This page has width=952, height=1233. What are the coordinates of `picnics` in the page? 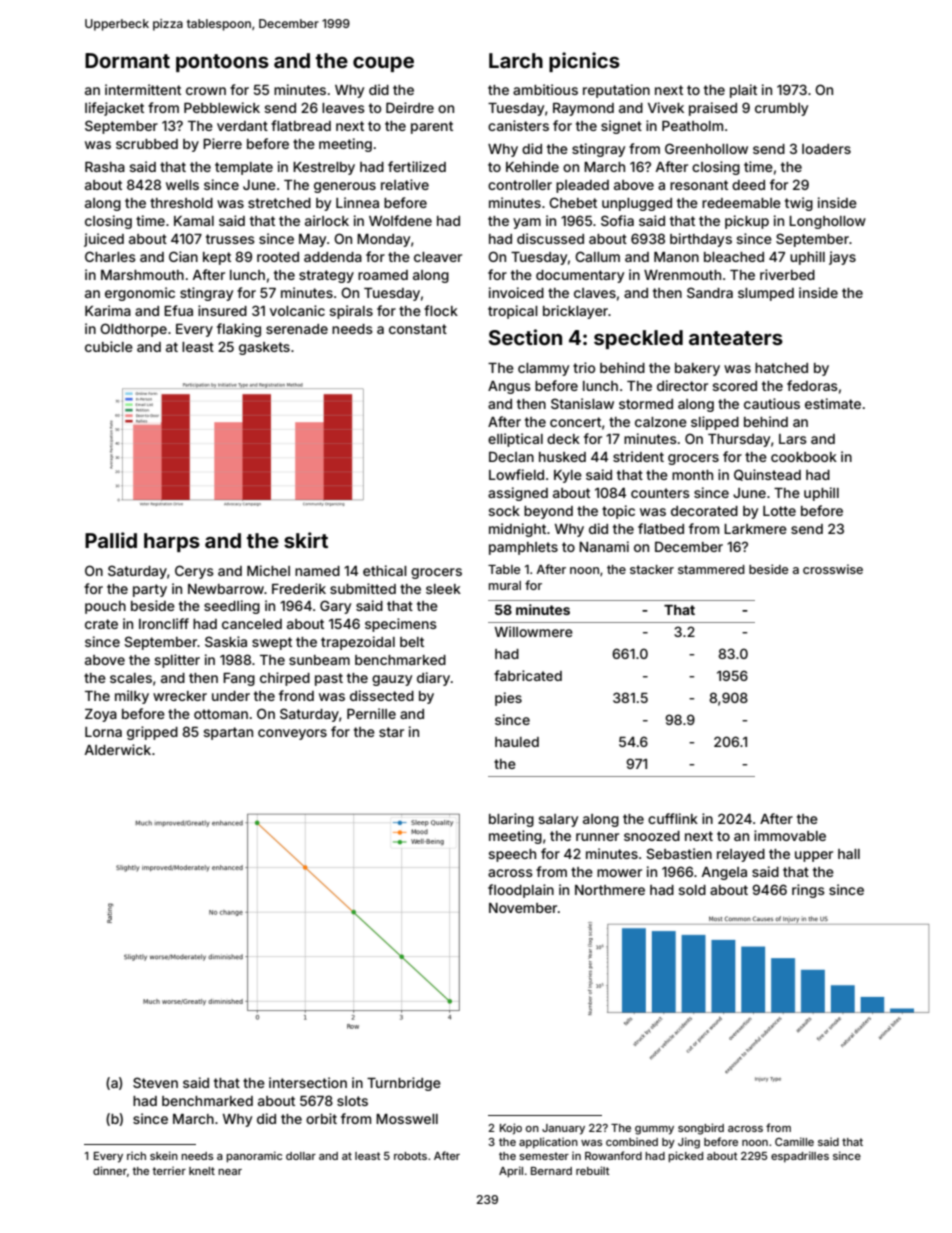 It's located at (584, 62).
